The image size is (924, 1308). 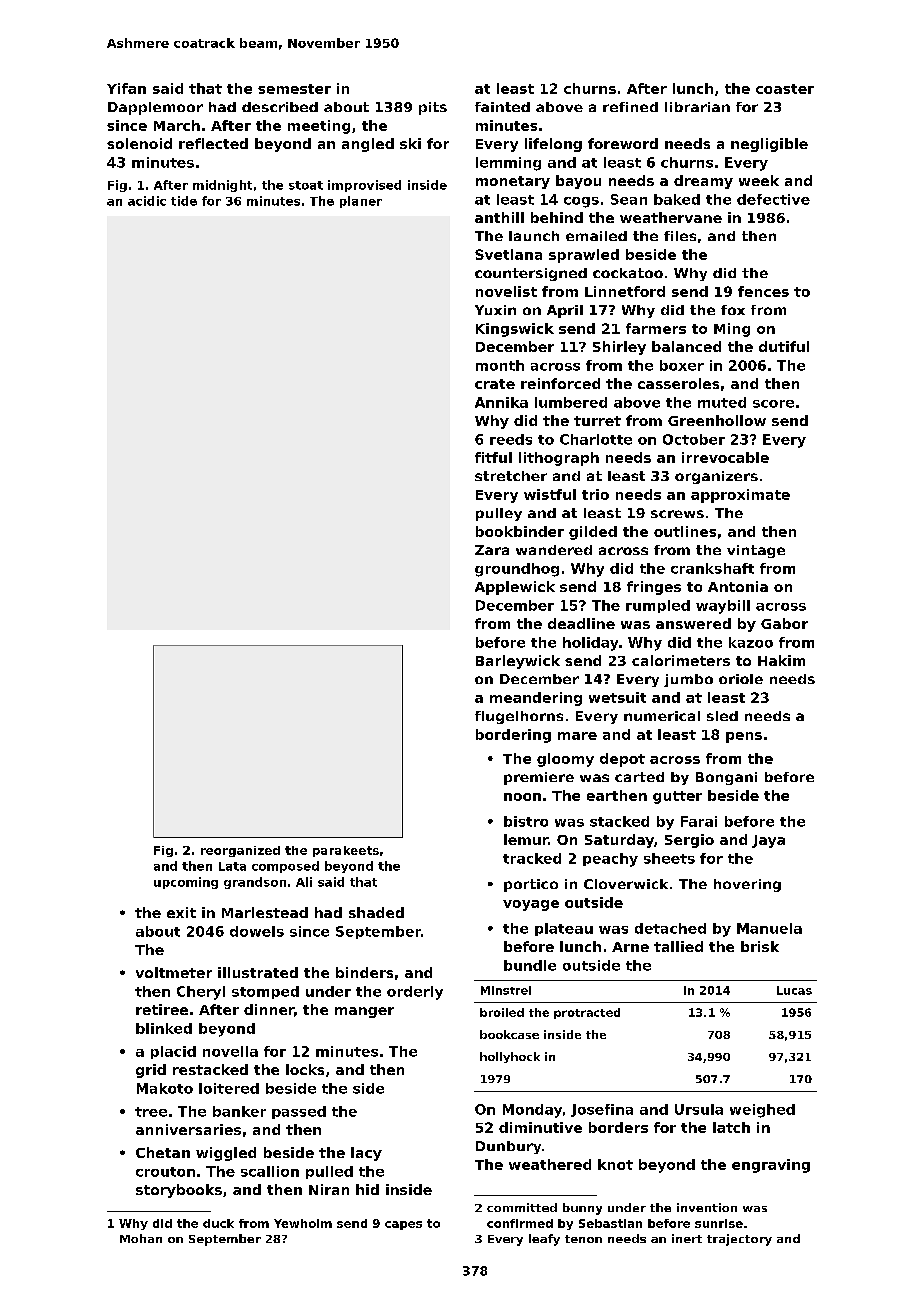 What do you see at coordinates (522, 797) in the screenshot?
I see `noon` at bounding box center [522, 797].
